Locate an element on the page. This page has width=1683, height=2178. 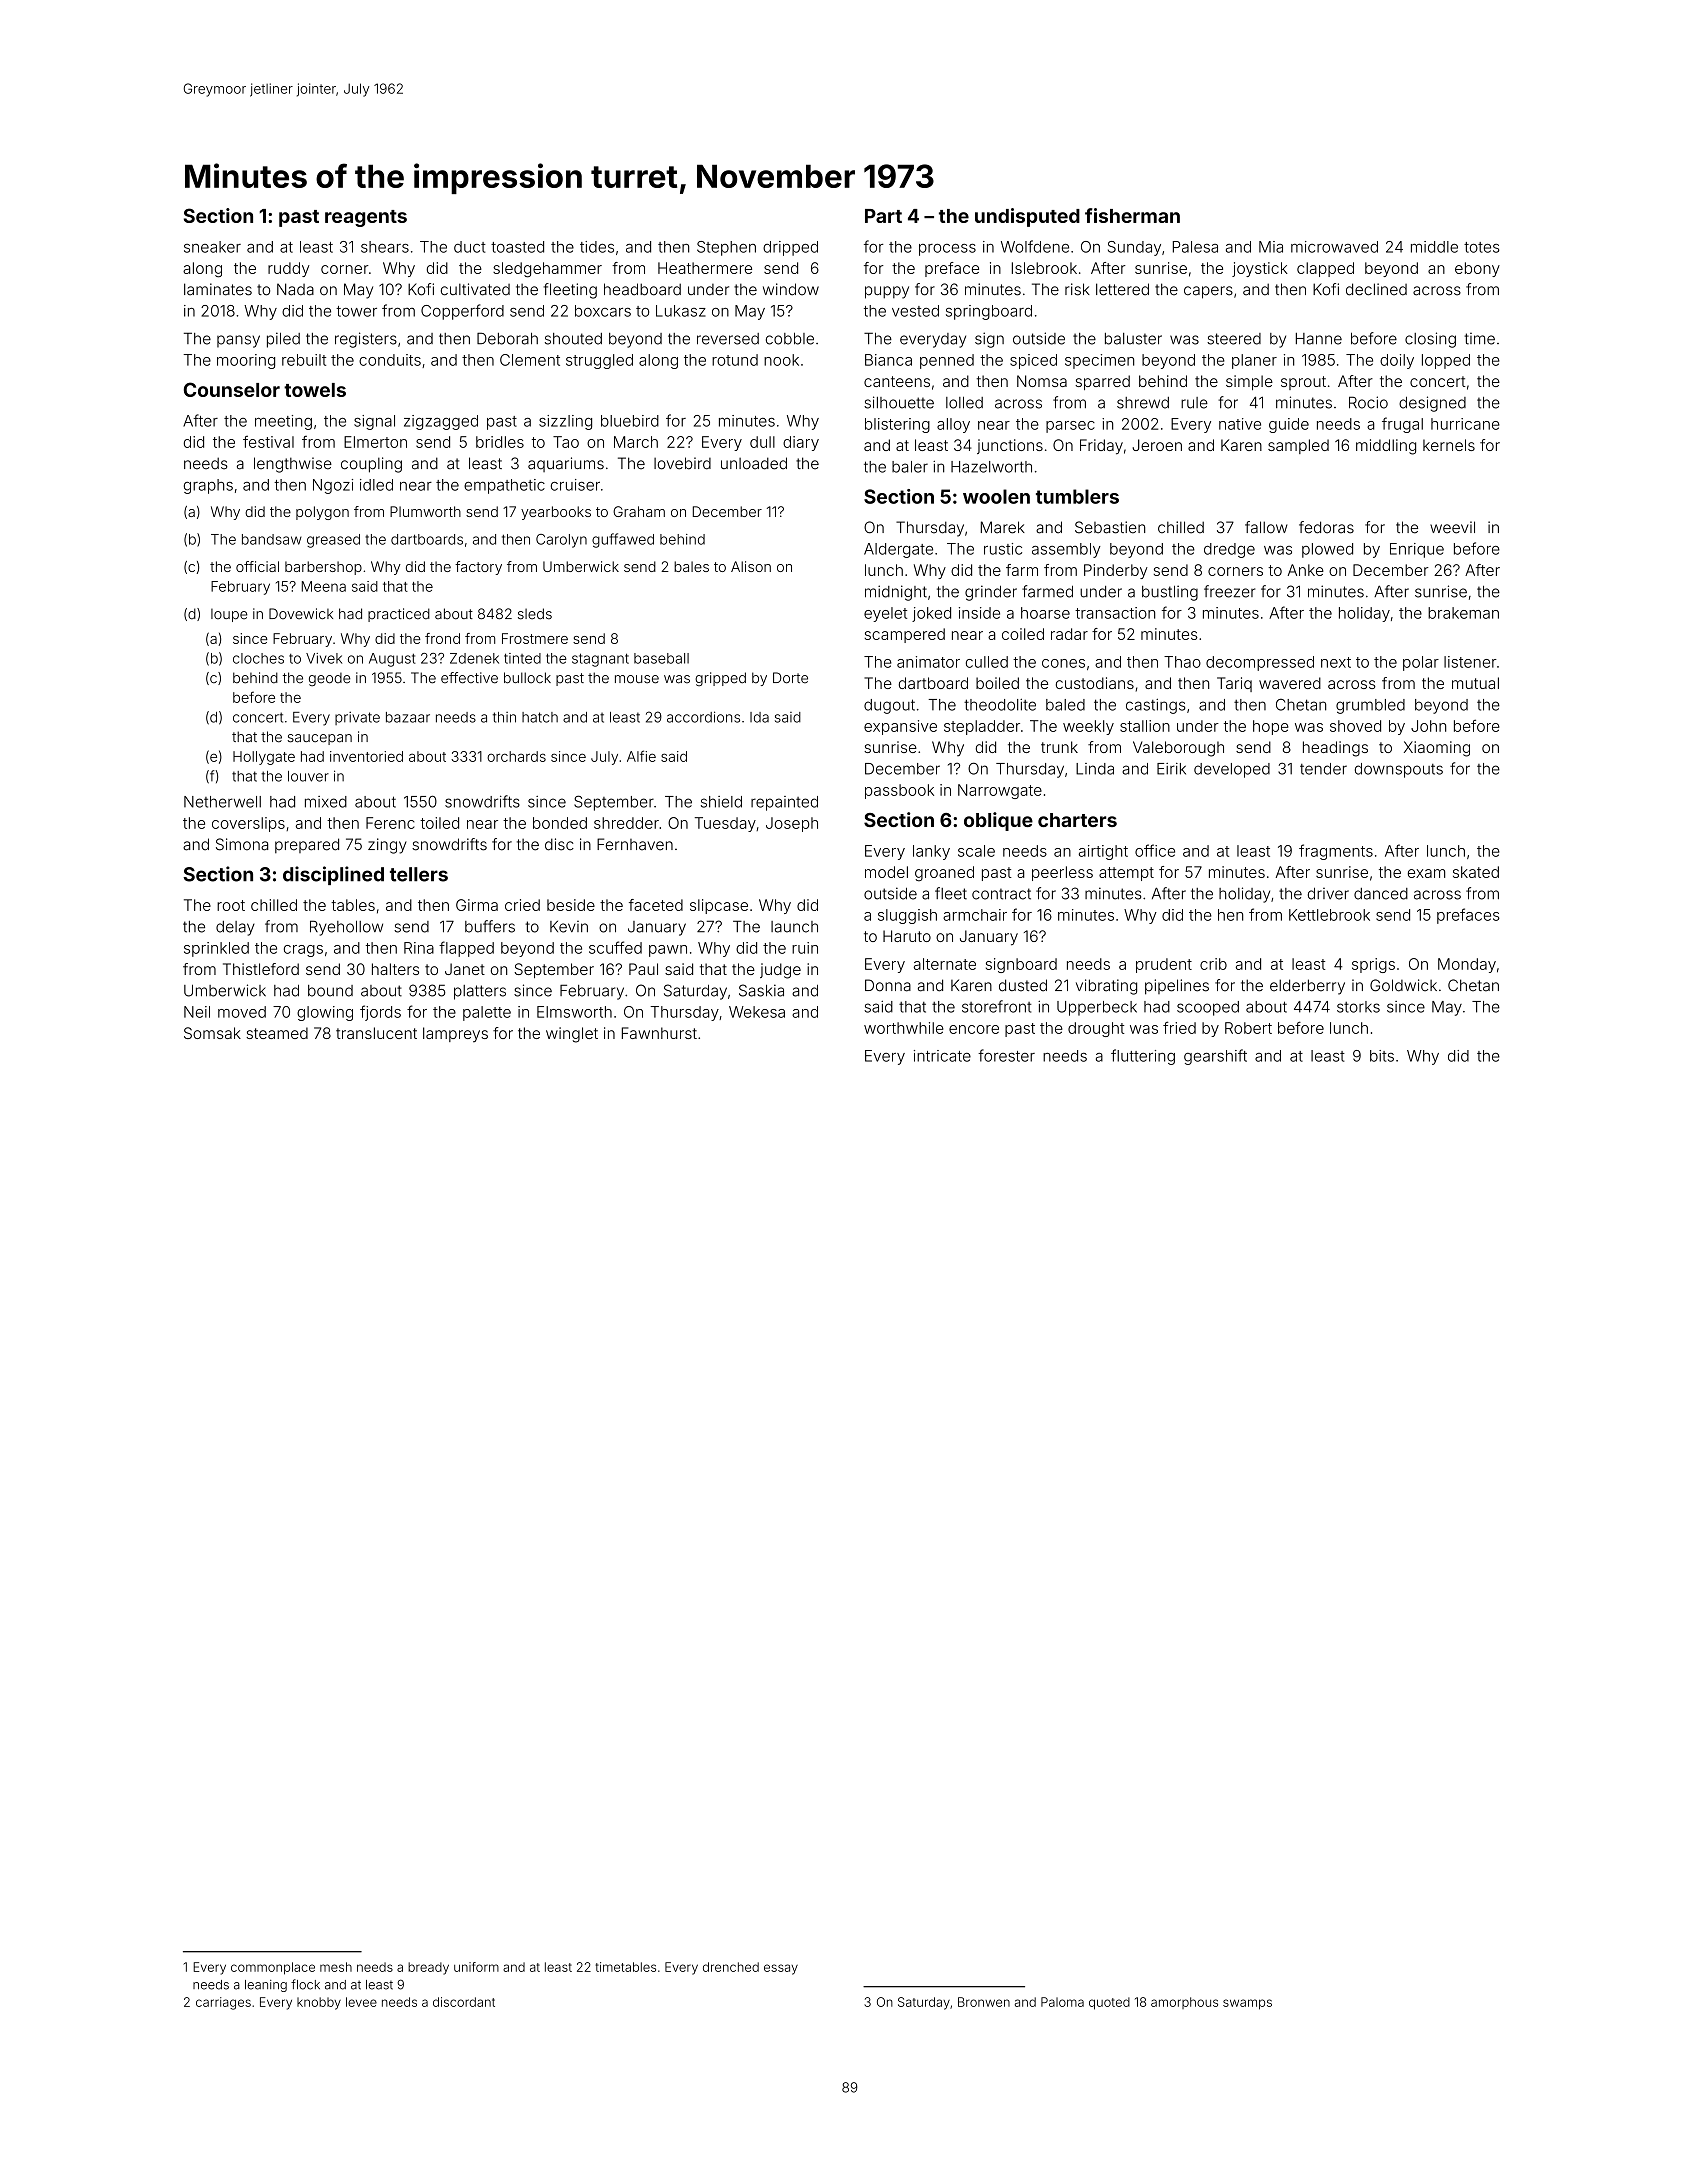
reagents is located at coordinates (366, 218).
